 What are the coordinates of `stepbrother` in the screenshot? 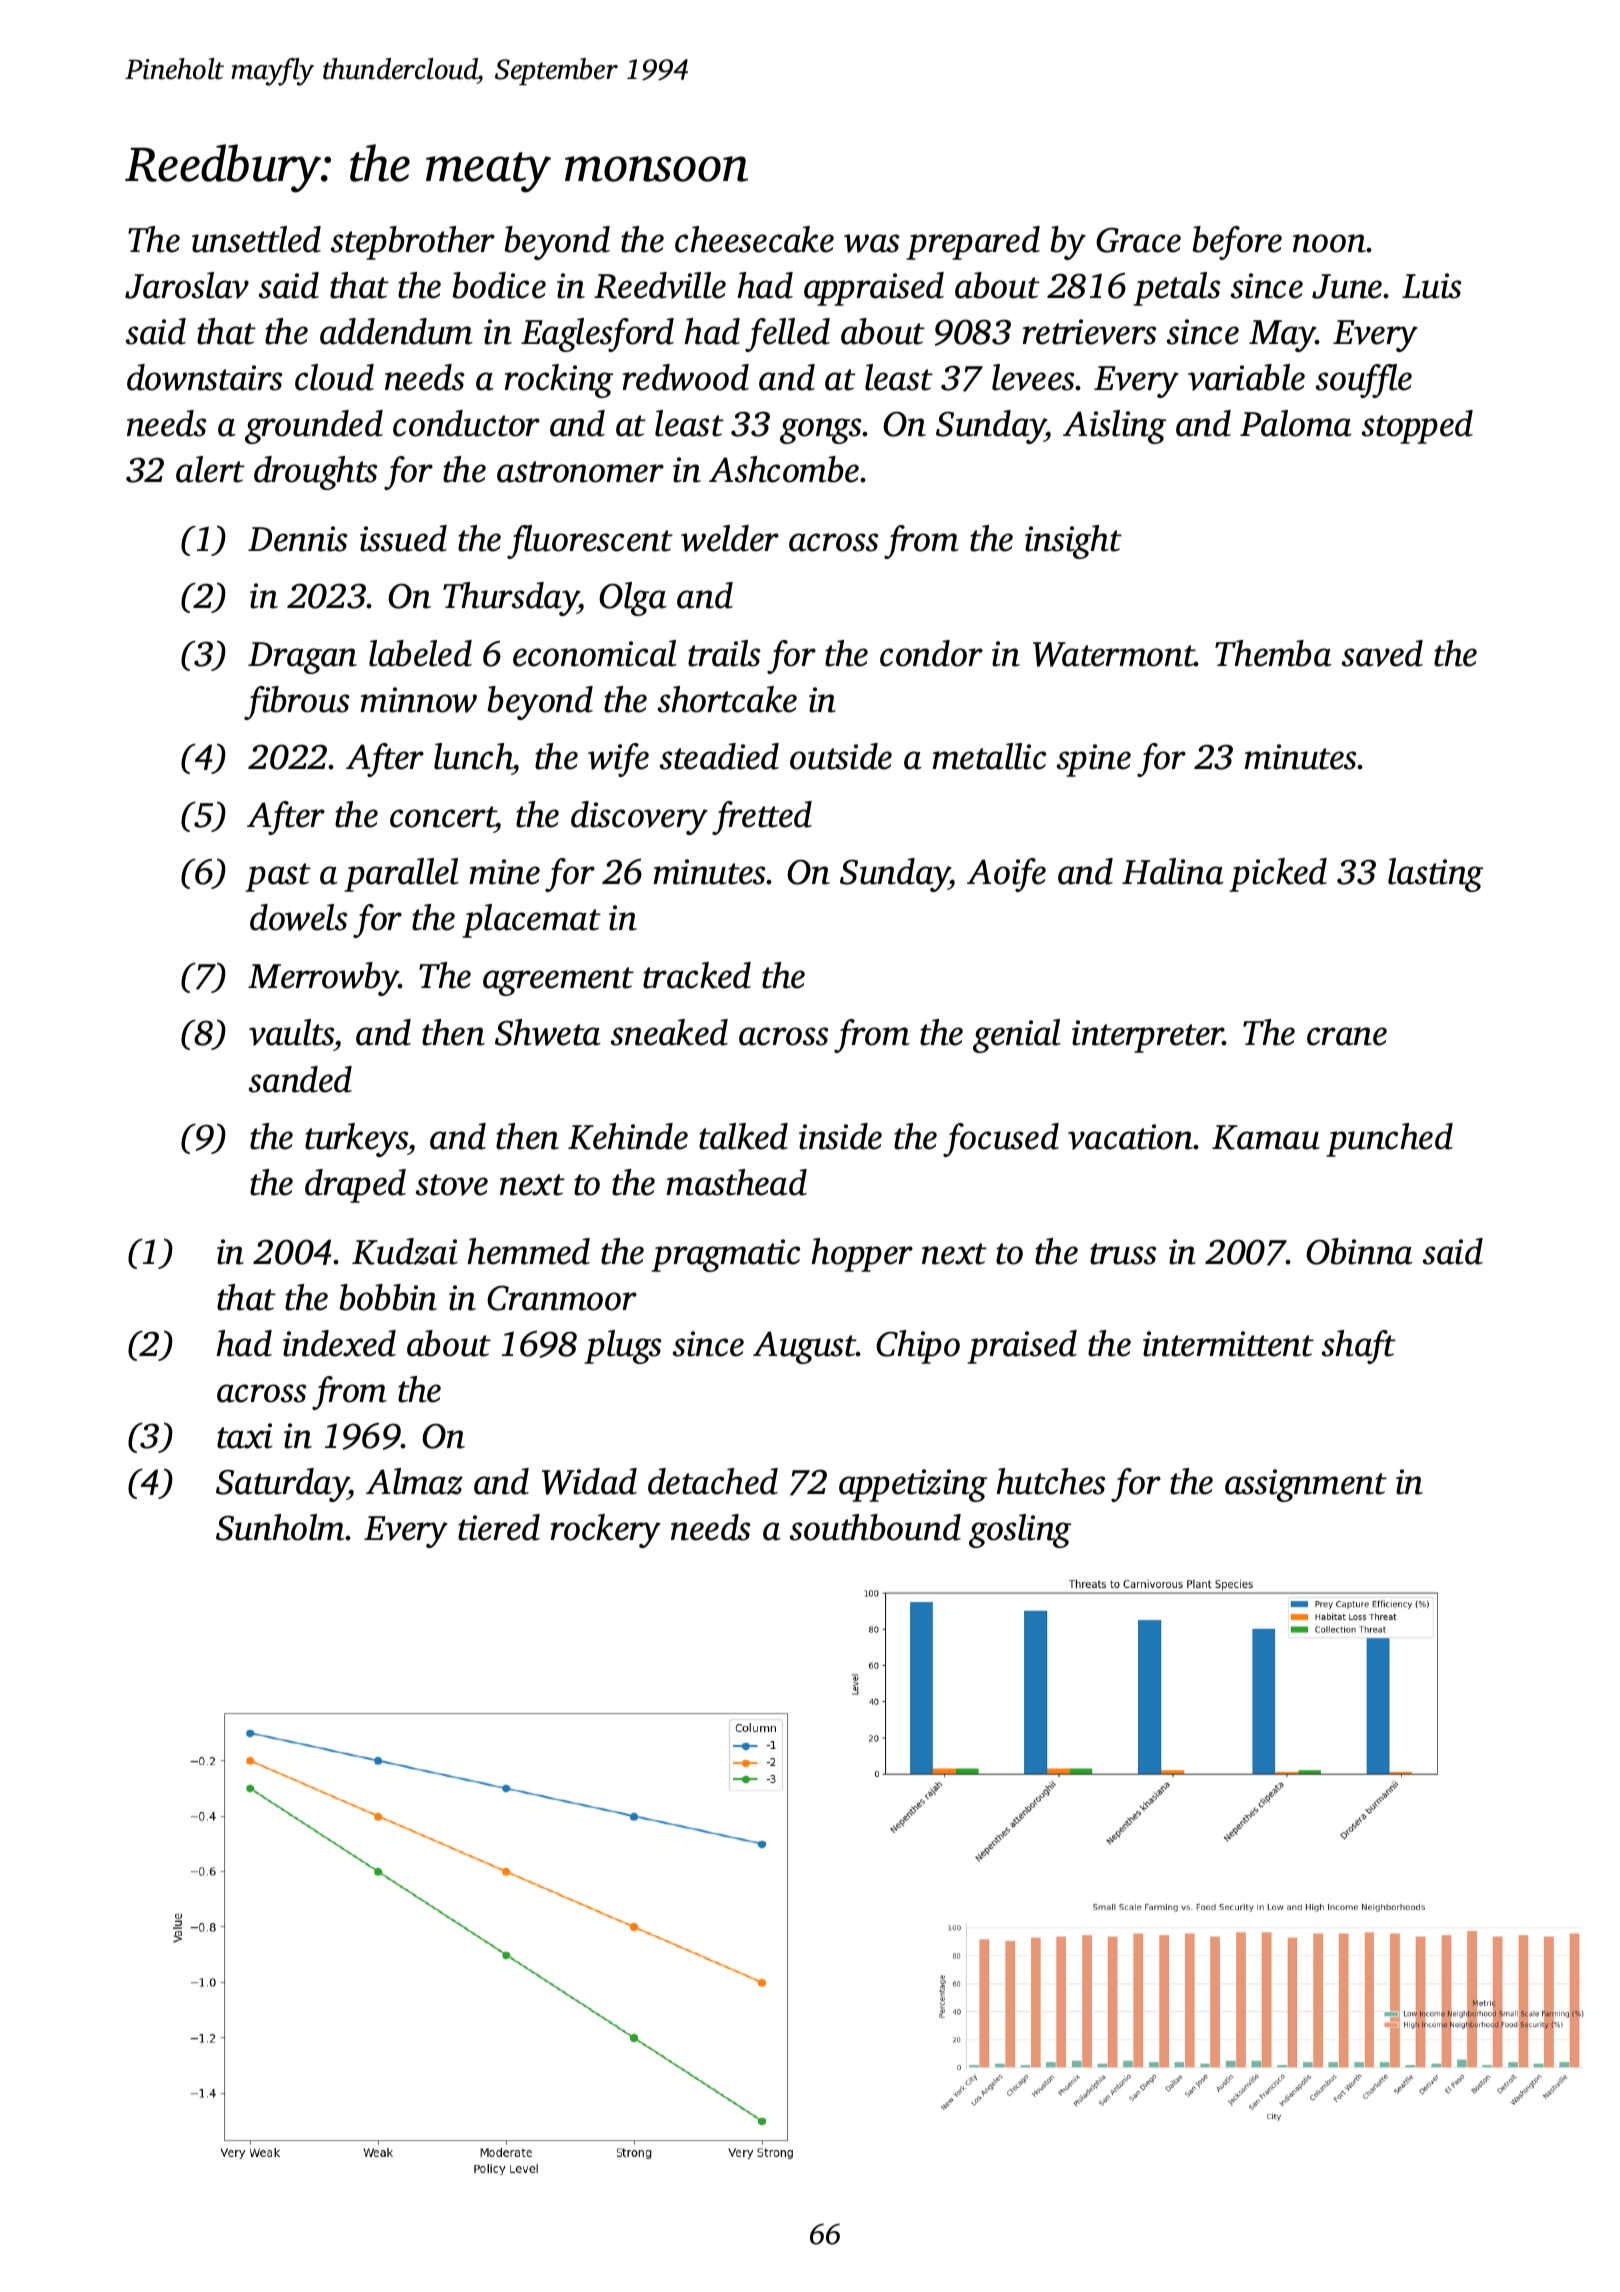 It's located at (413, 243).
